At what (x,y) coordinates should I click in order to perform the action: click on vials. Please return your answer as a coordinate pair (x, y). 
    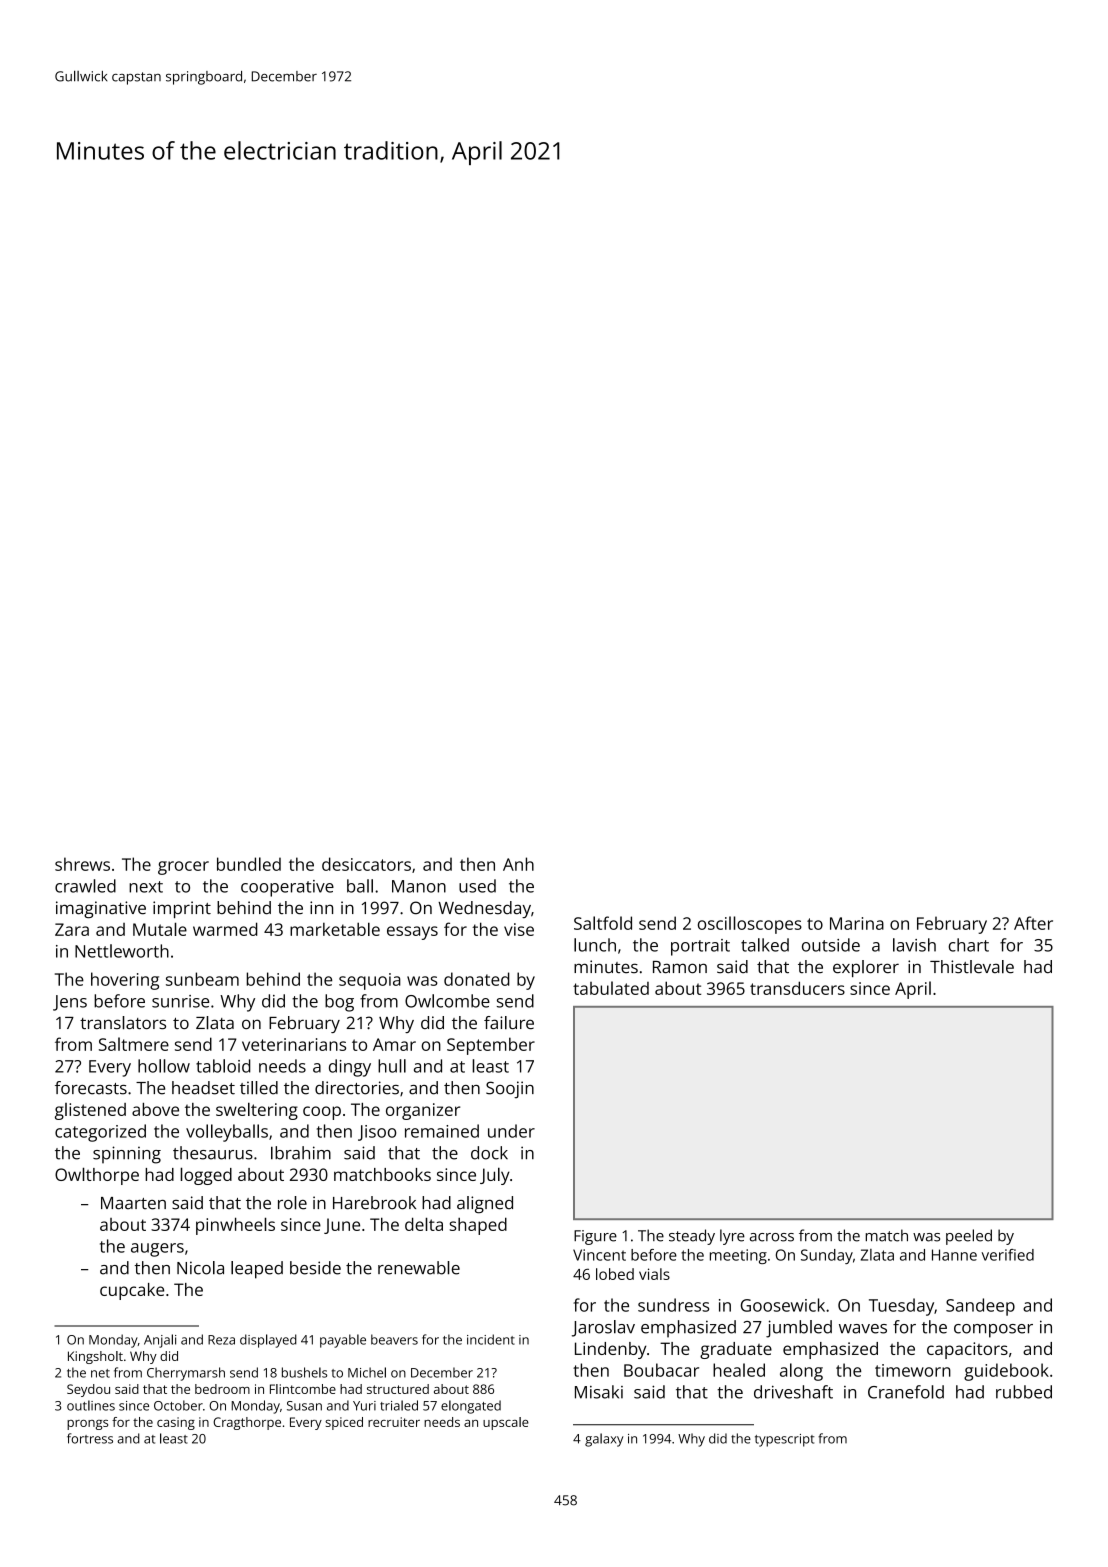
    Looking at the image, I should click on (654, 1274).
